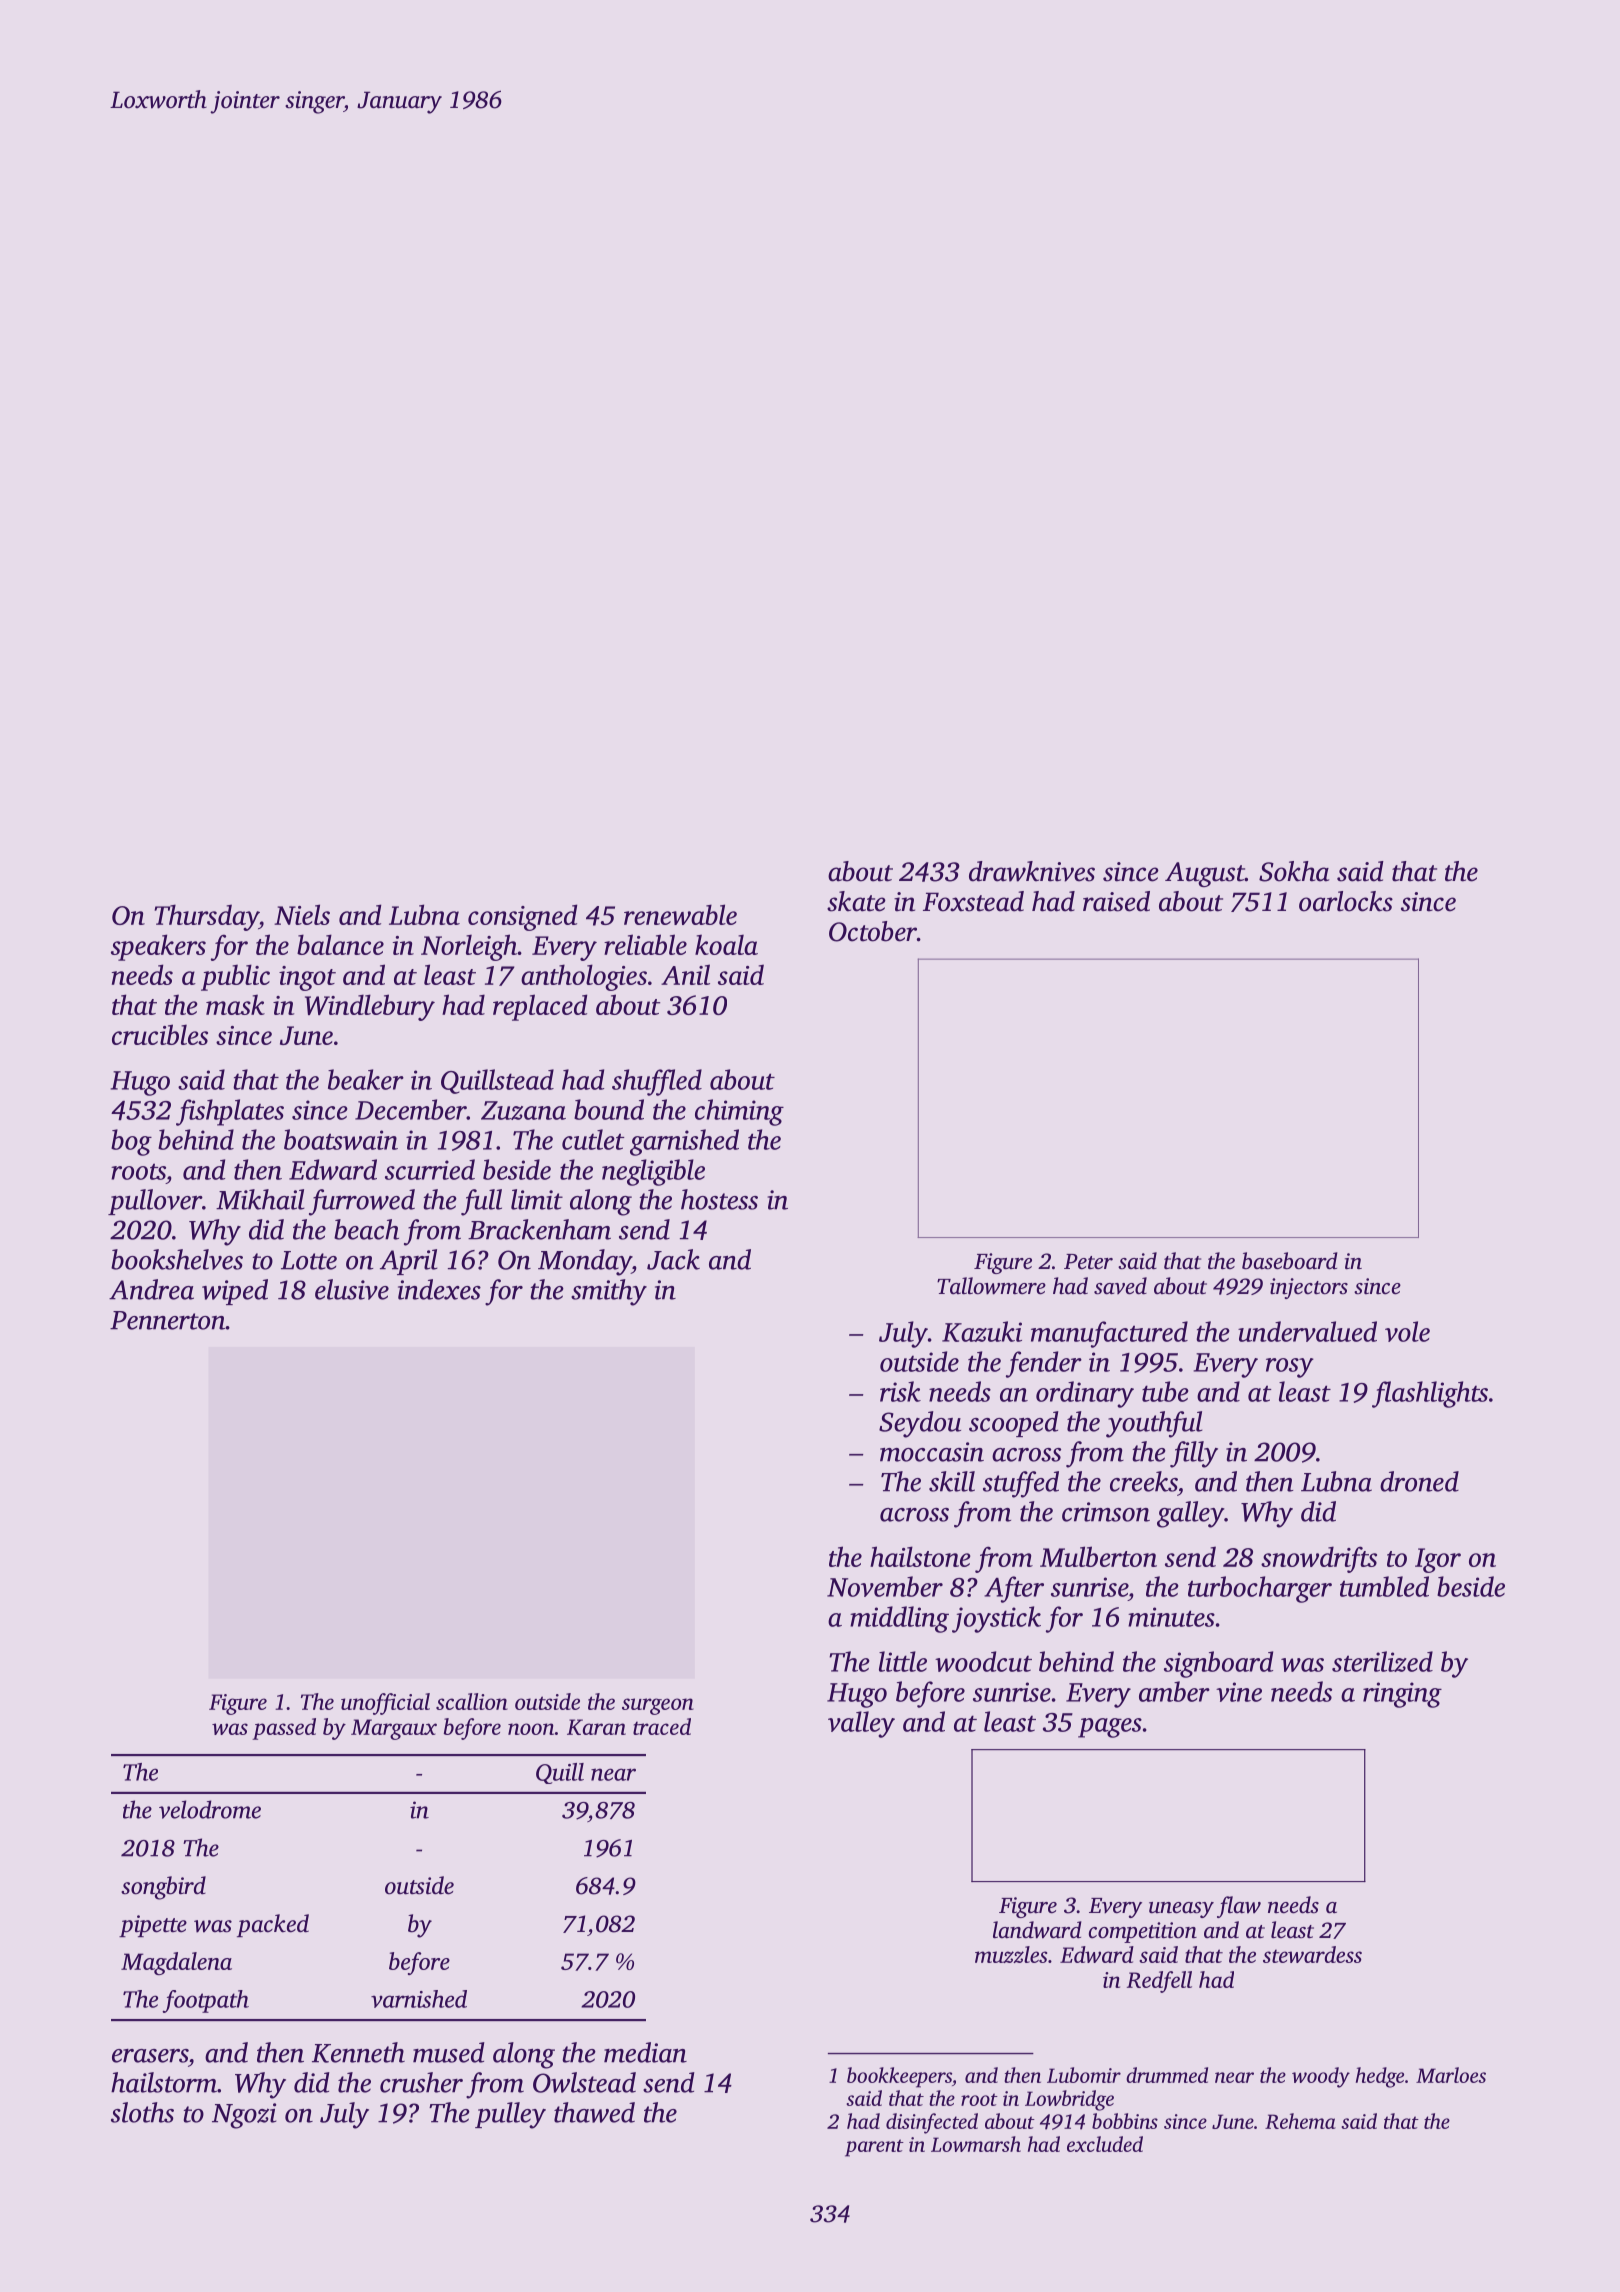  What do you see at coordinates (150, 2056) in the document?
I see `erasers` at bounding box center [150, 2056].
